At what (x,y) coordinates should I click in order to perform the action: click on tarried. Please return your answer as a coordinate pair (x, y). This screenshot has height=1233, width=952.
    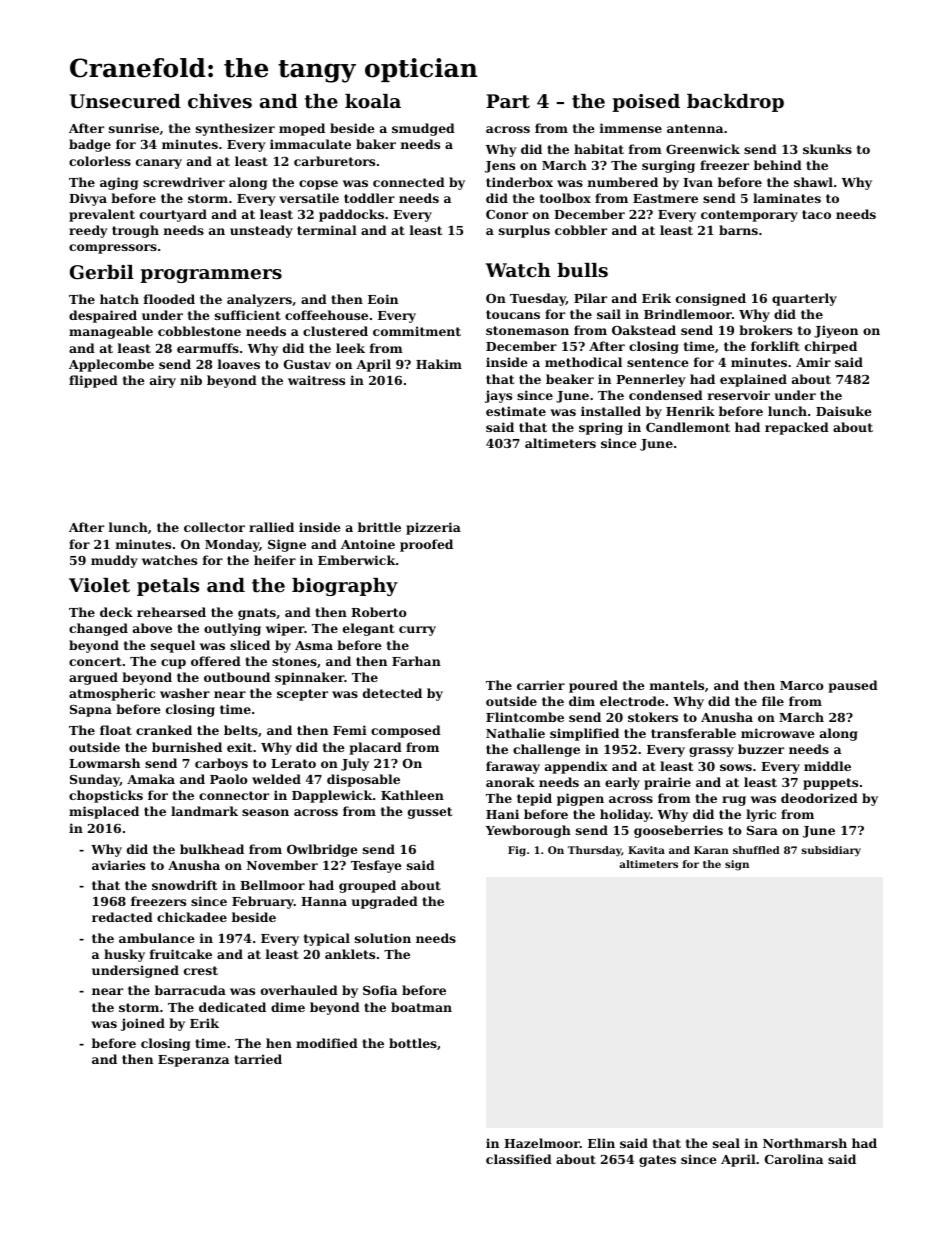
    Looking at the image, I should click on (258, 1059).
